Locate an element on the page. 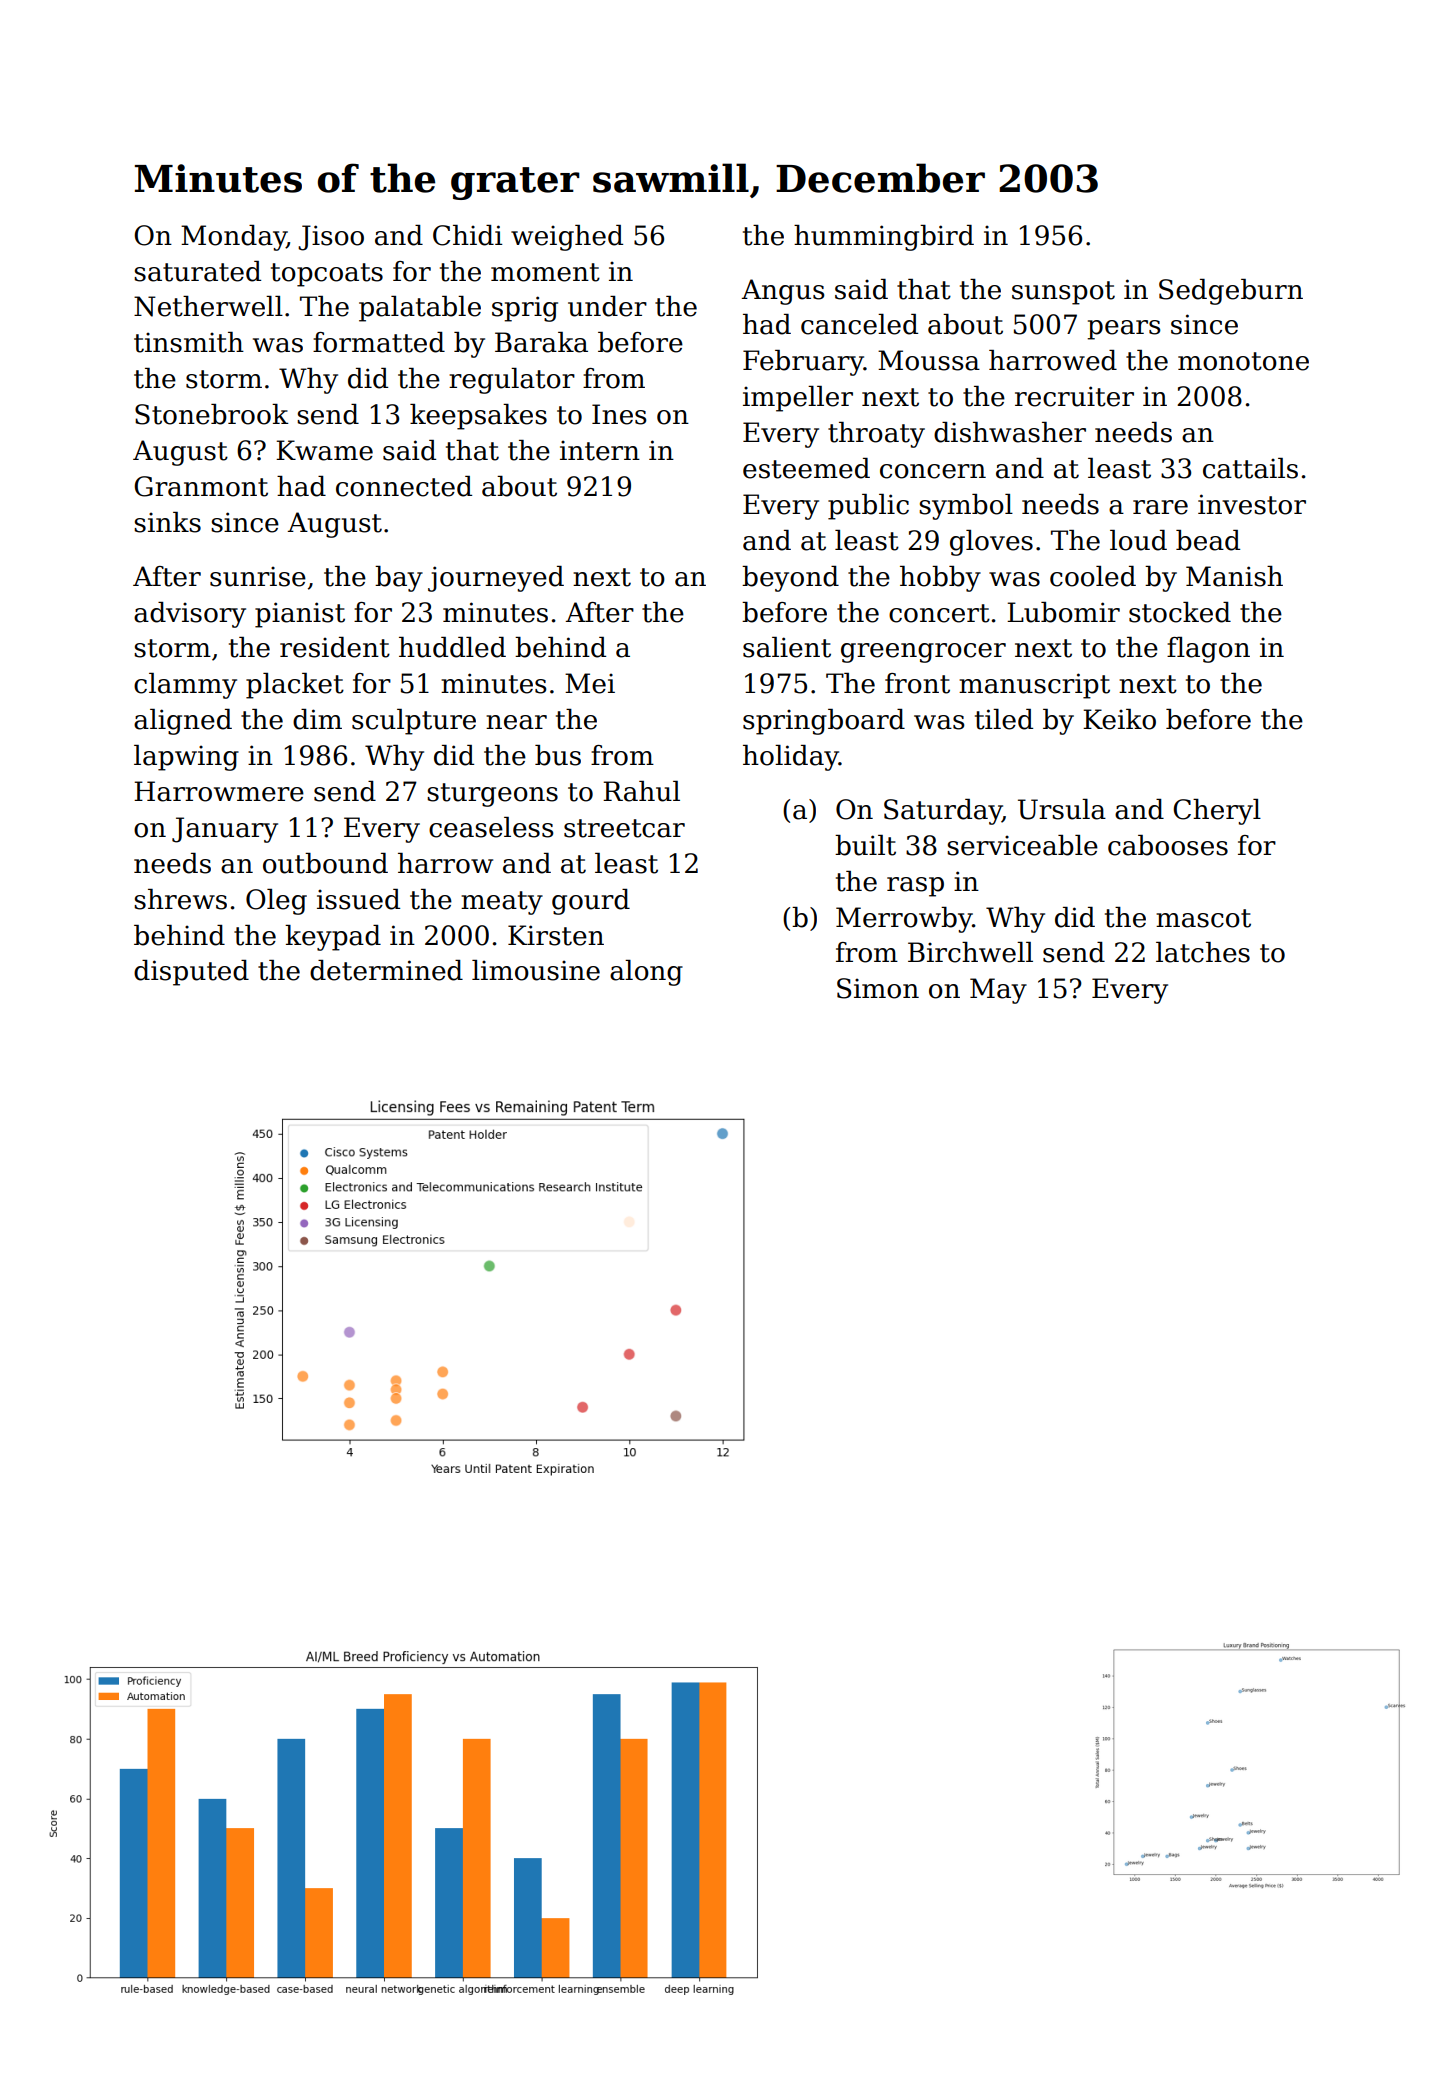  topcoats is located at coordinates (327, 275).
